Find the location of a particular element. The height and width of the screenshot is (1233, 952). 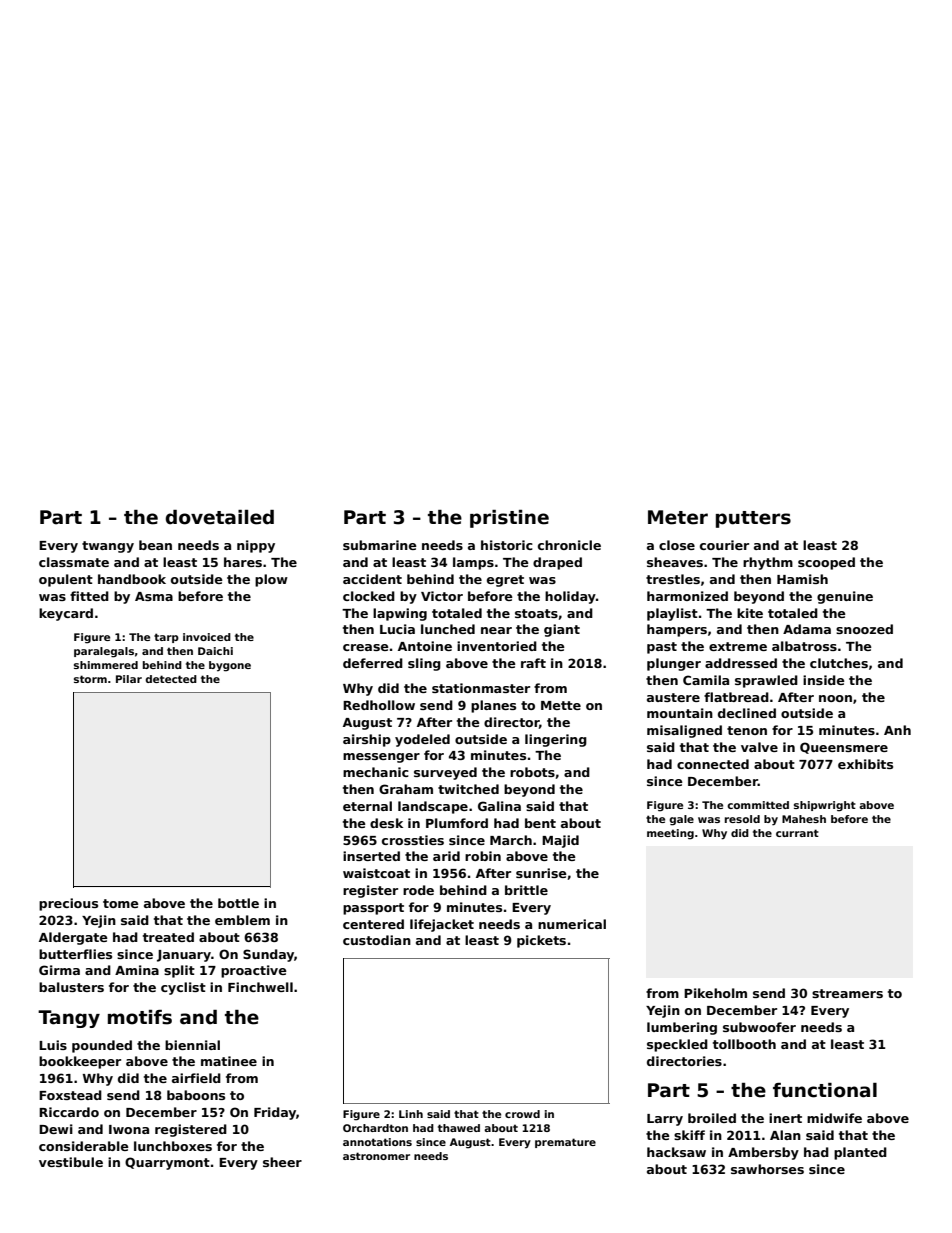

putters is located at coordinates (753, 519).
